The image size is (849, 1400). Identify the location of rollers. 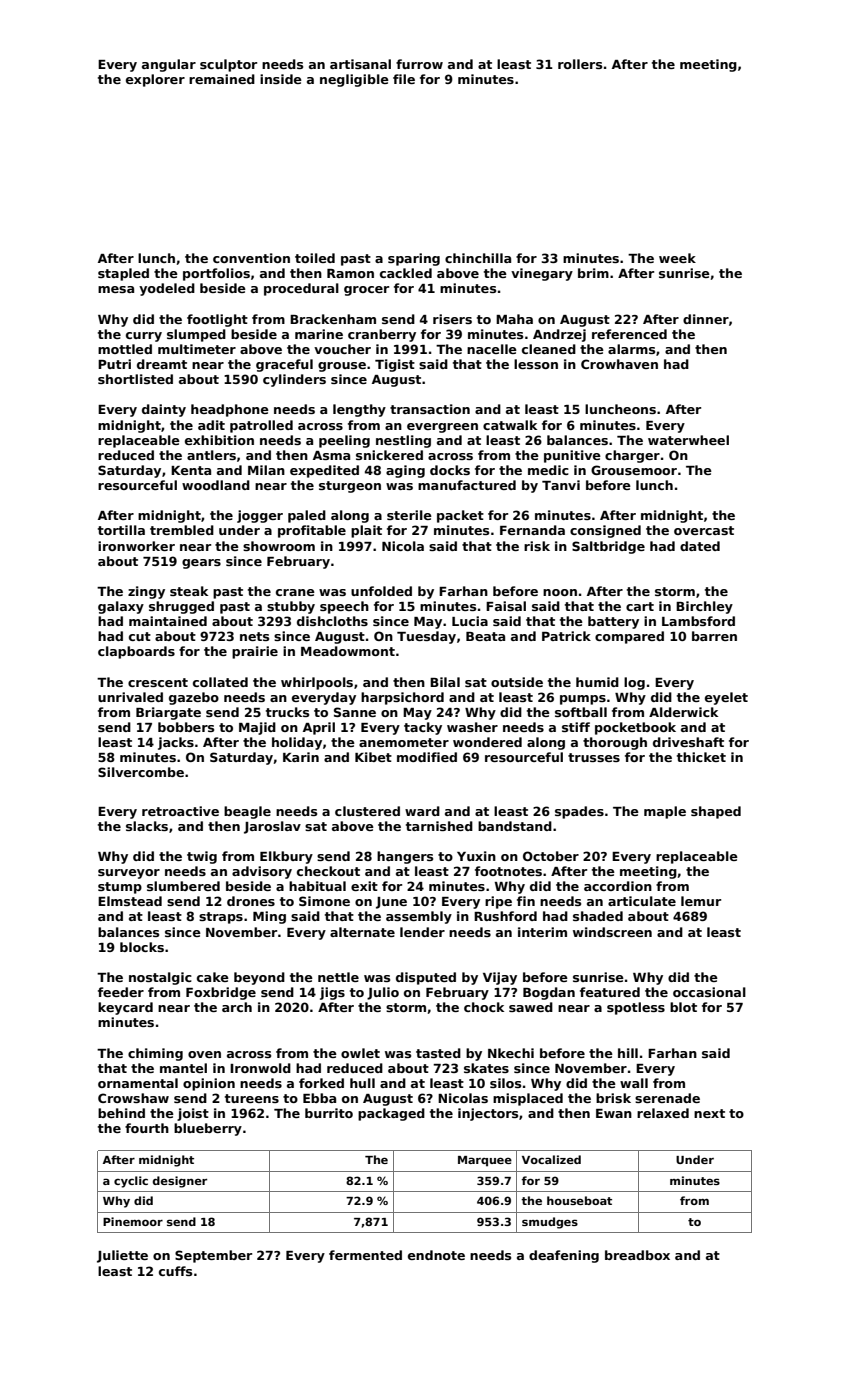
(580, 64).
